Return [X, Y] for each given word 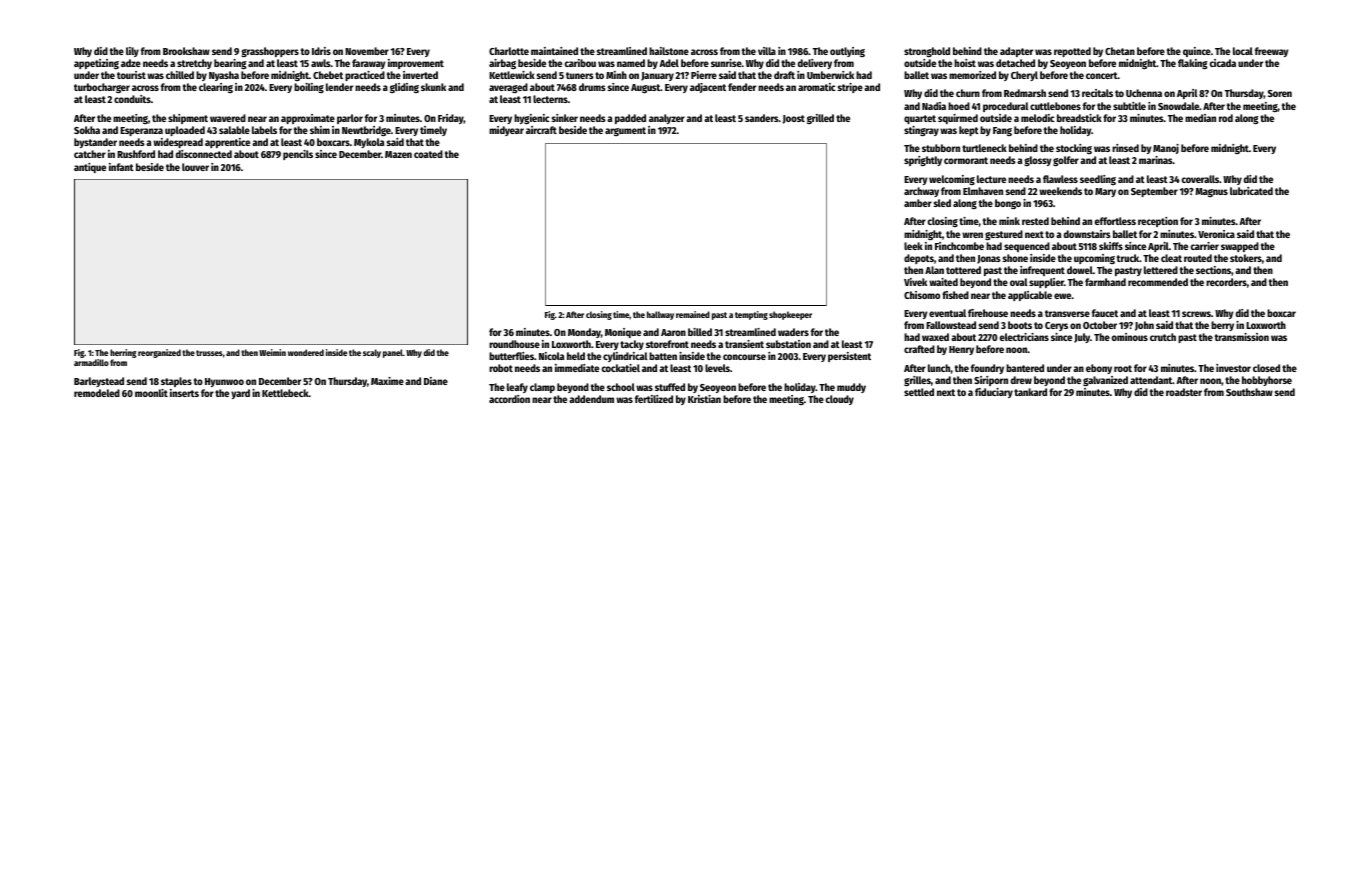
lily [132, 52]
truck [1128, 258]
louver [195, 167]
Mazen [398, 154]
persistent [849, 357]
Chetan [1120, 51]
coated [428, 154]
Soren [1280, 93]
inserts [184, 393]
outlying [847, 52]
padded [630, 119]
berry [1222, 326]
